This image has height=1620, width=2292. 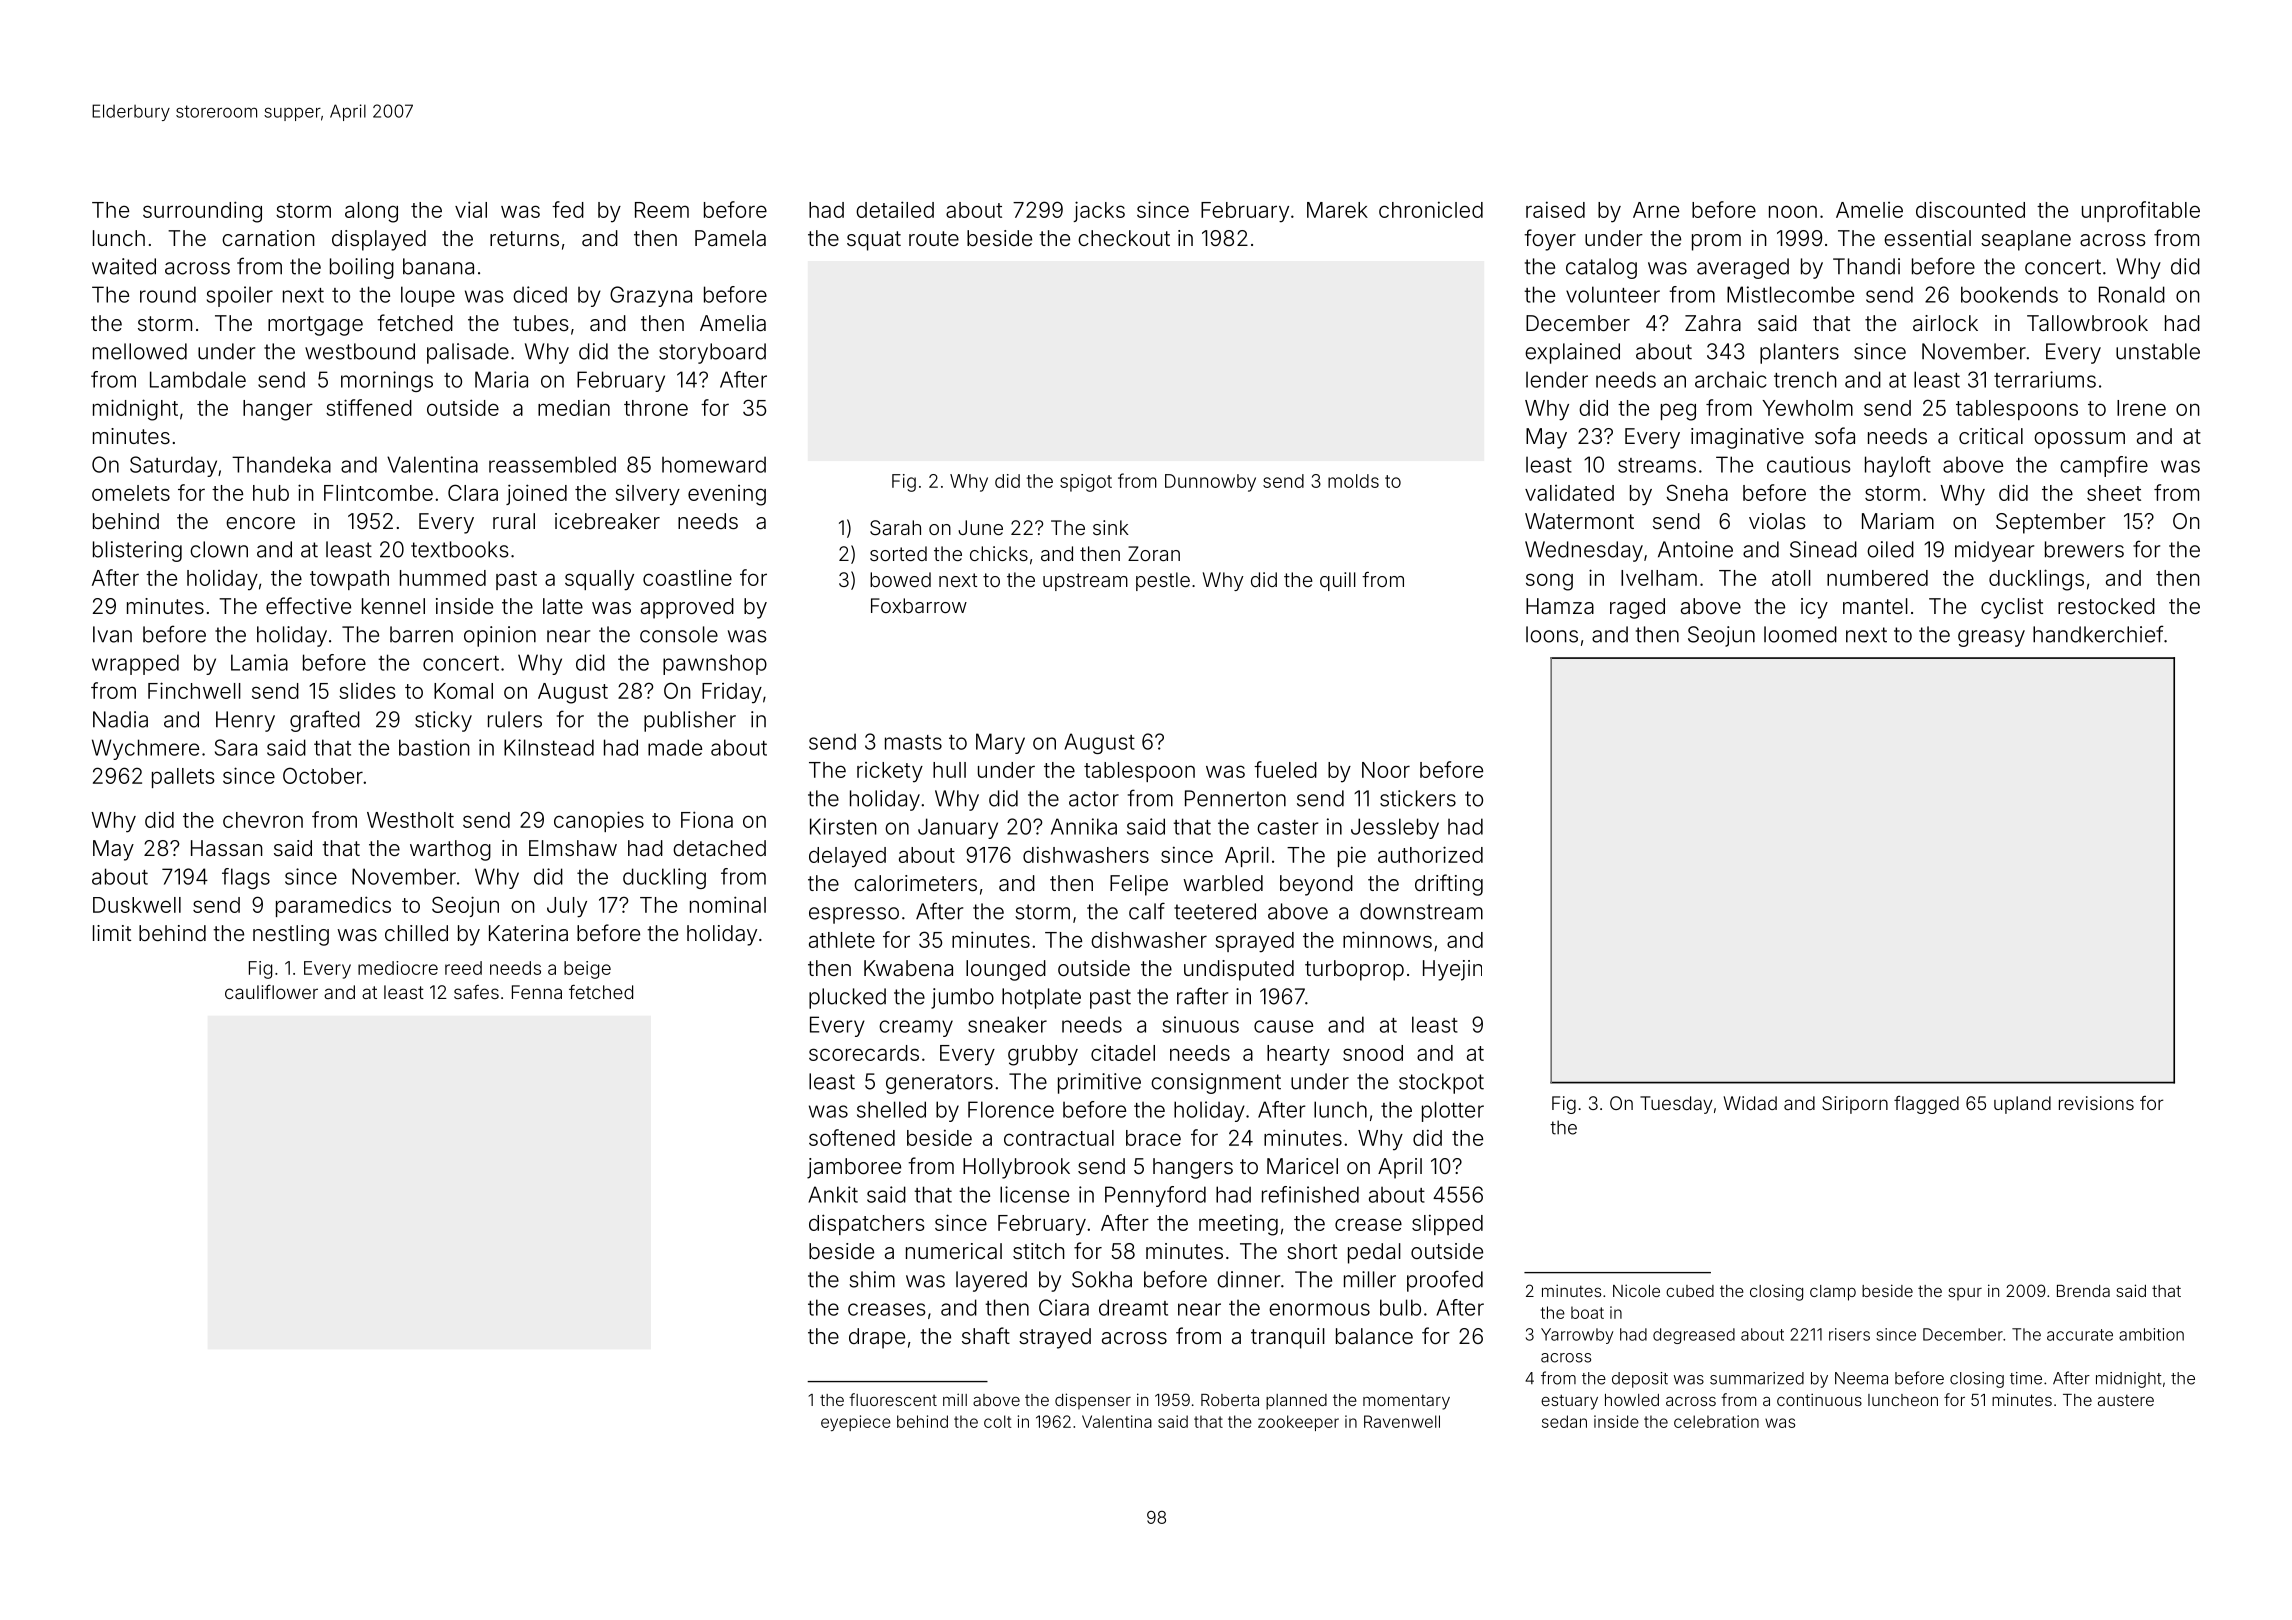 I want to click on Ronald, so click(x=2132, y=294).
